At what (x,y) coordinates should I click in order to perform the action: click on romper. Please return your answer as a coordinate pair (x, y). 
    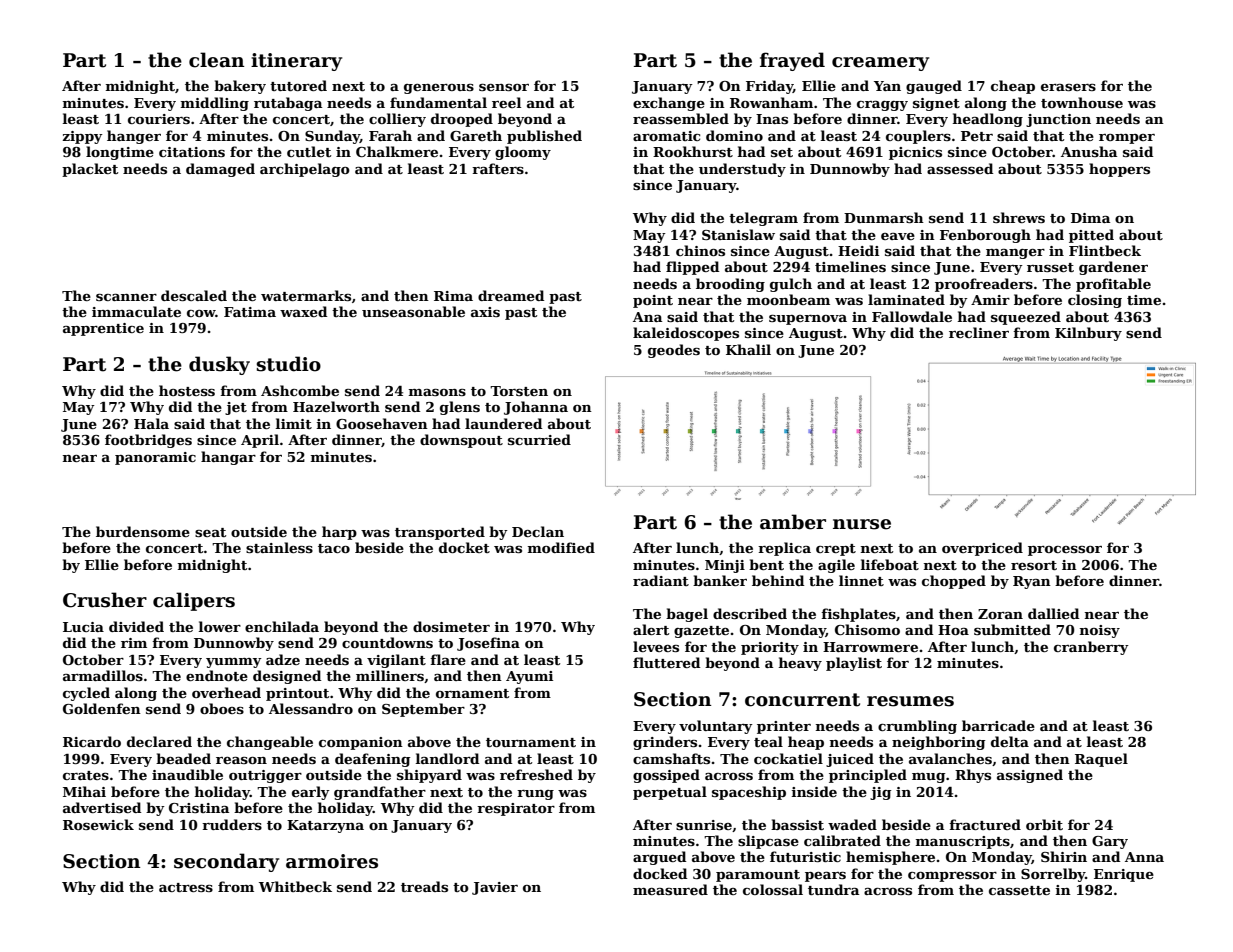
    Looking at the image, I should click on (1127, 139).
